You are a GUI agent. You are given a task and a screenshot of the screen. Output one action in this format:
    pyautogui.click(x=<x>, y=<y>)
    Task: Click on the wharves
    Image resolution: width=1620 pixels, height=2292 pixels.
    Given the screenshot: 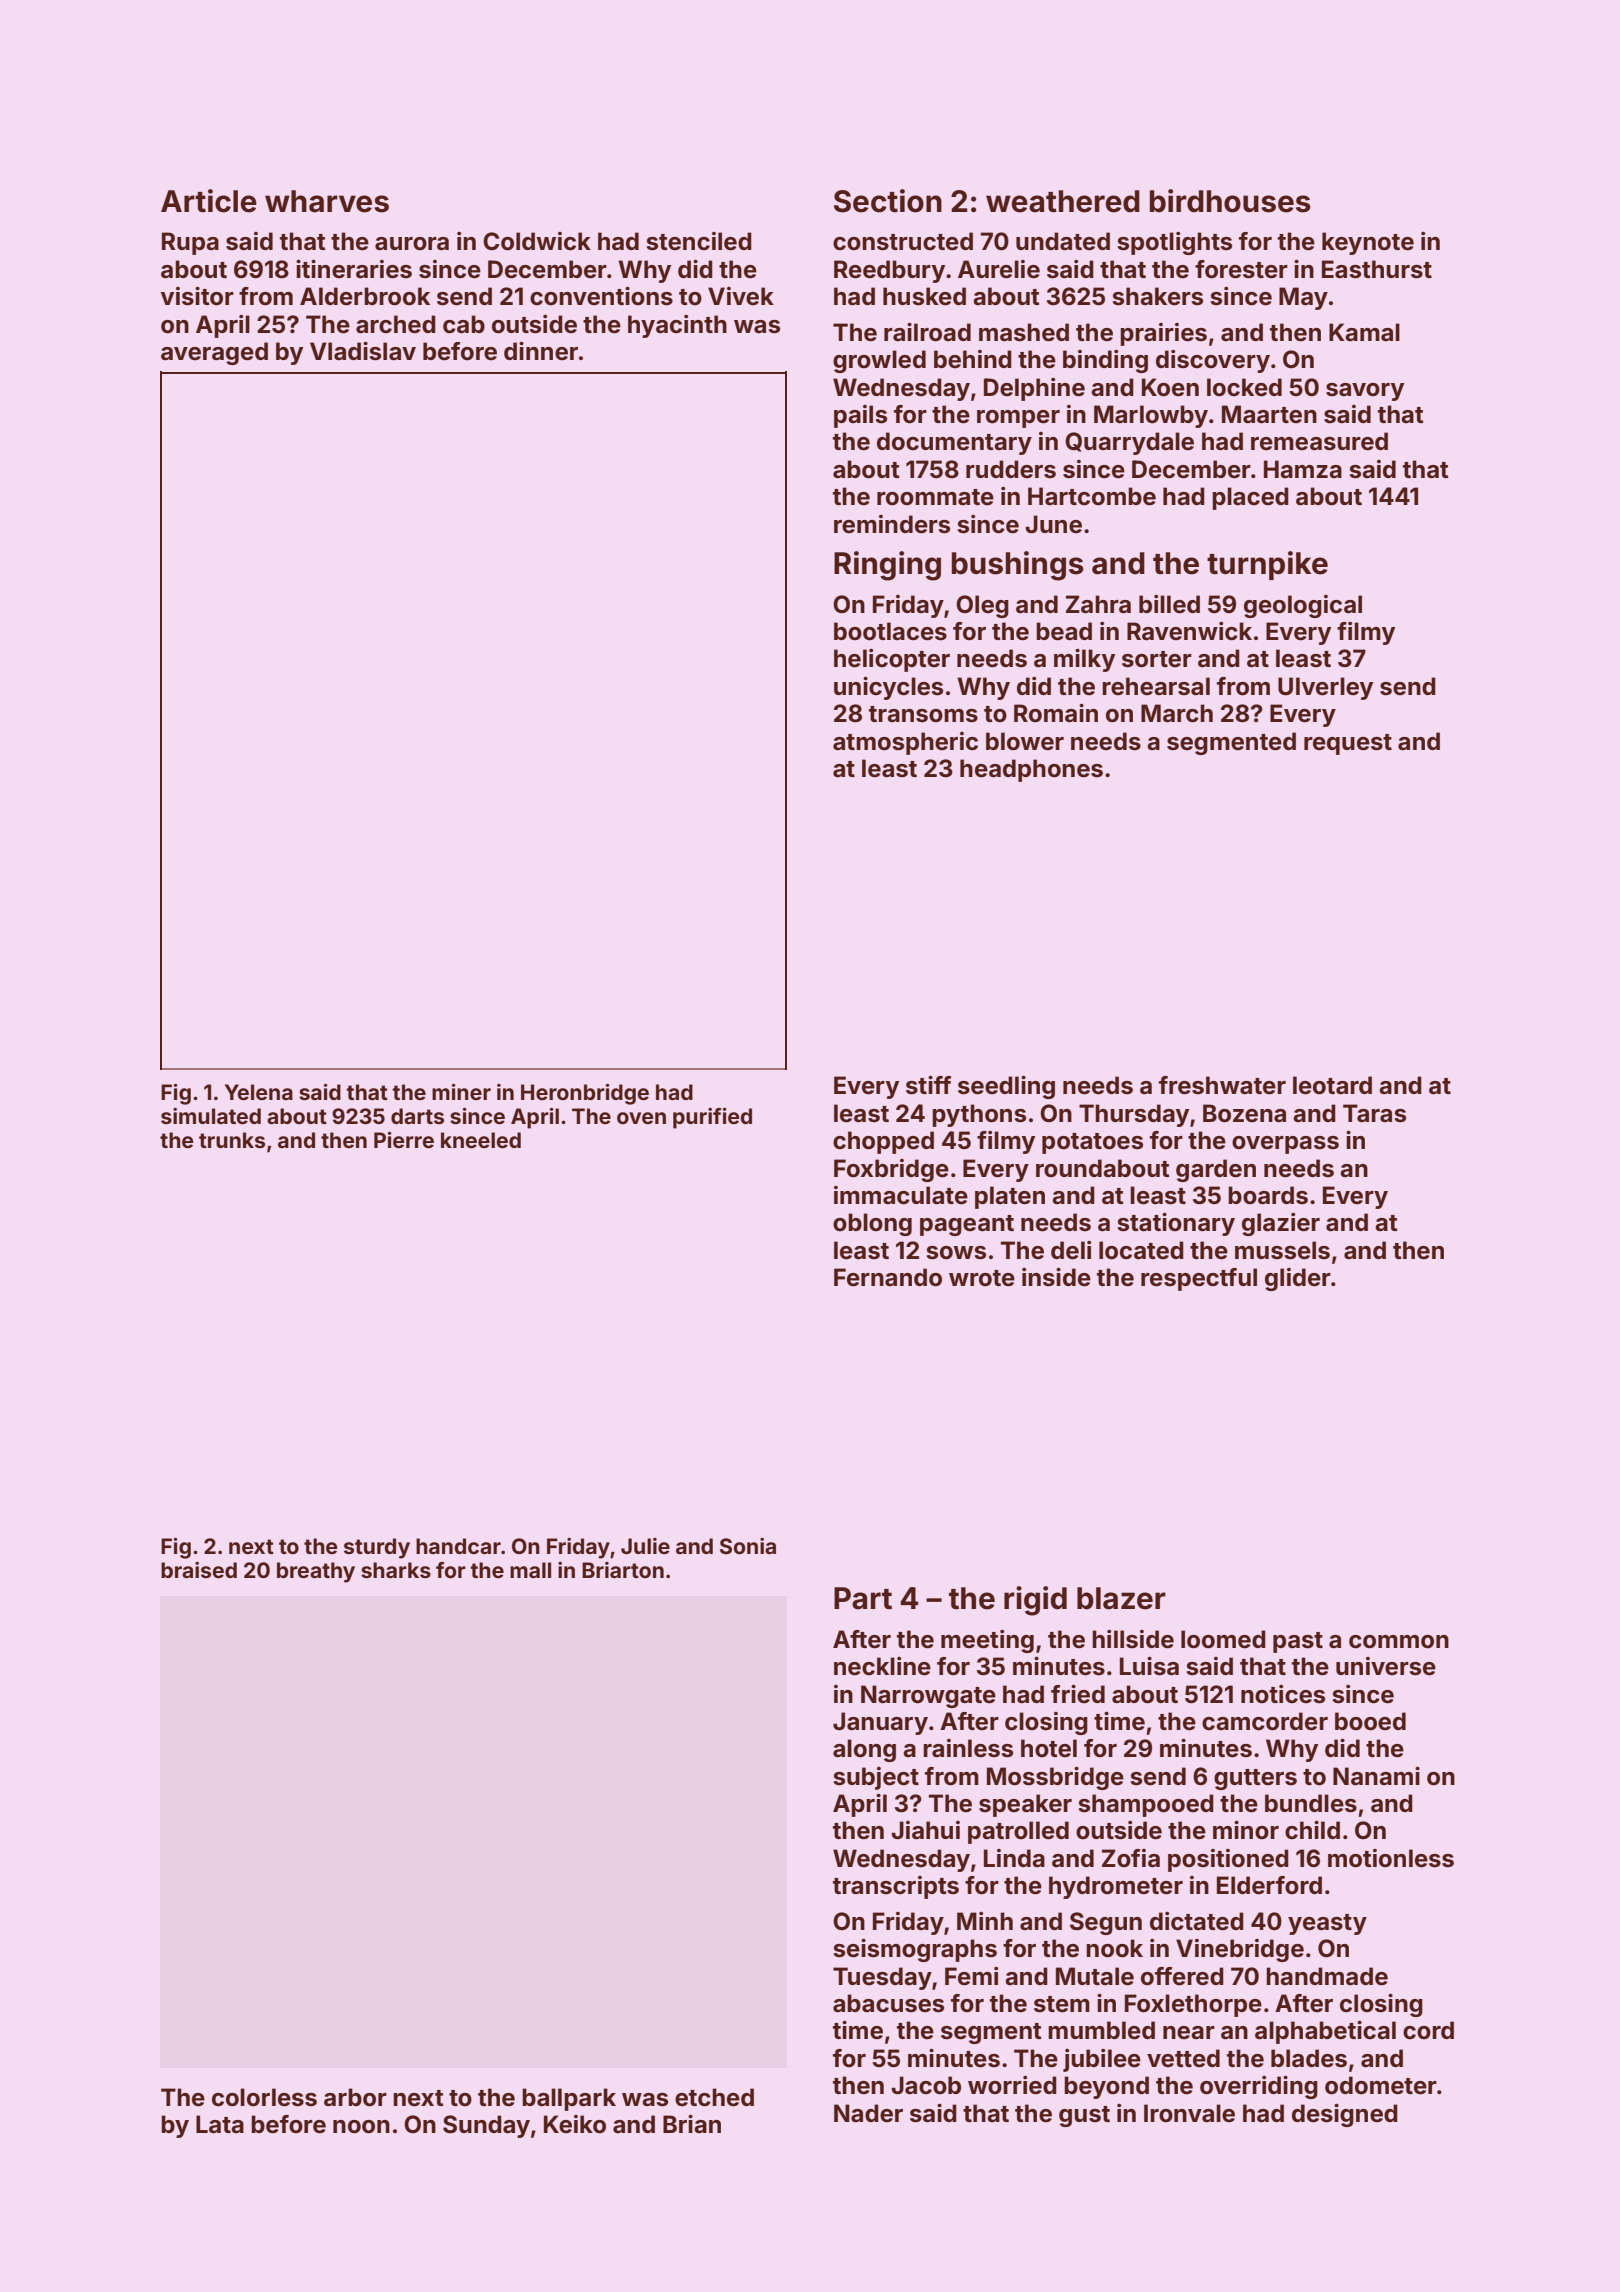 What is the action you would take?
    pyautogui.click(x=327, y=201)
